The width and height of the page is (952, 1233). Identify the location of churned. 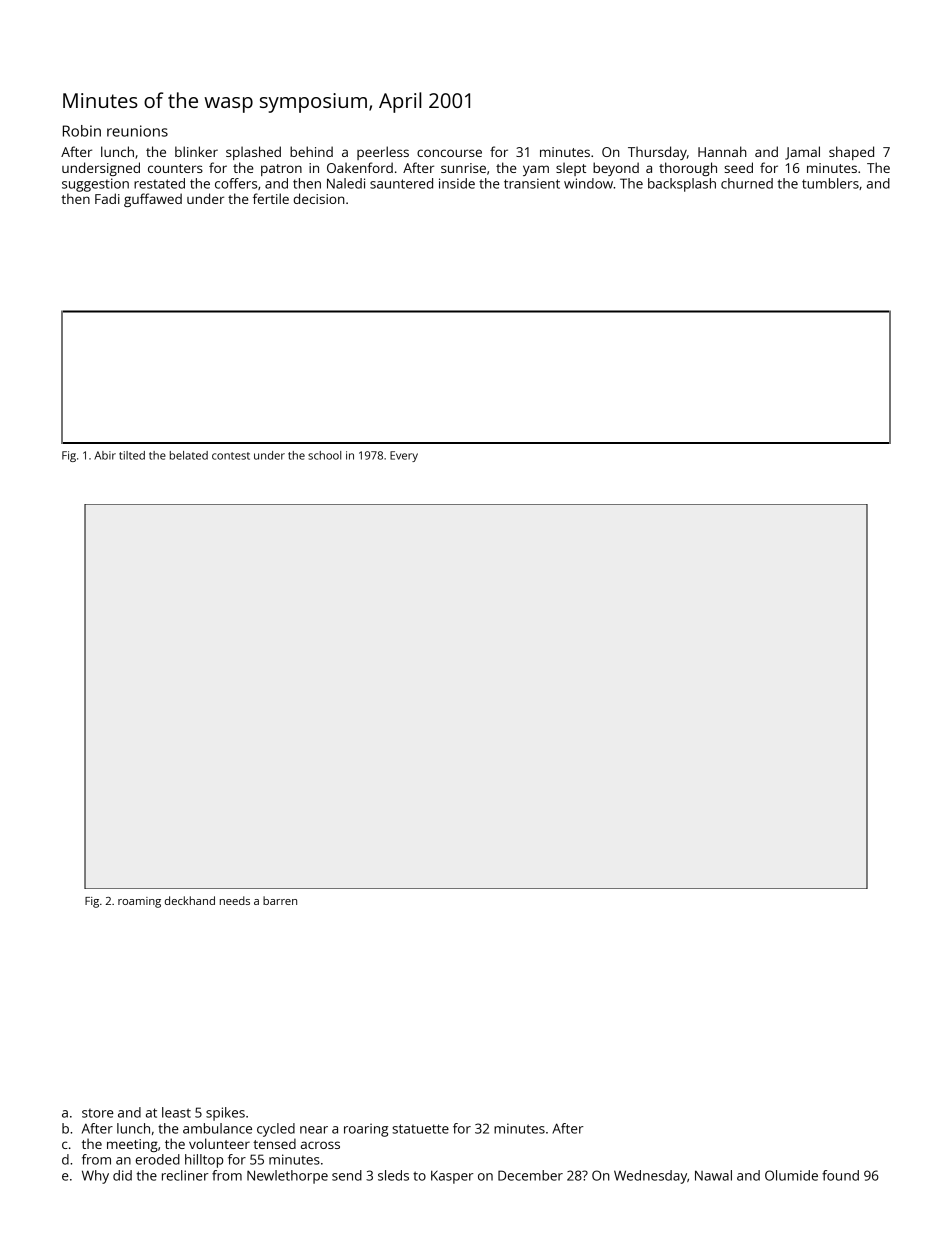
(747, 183).
